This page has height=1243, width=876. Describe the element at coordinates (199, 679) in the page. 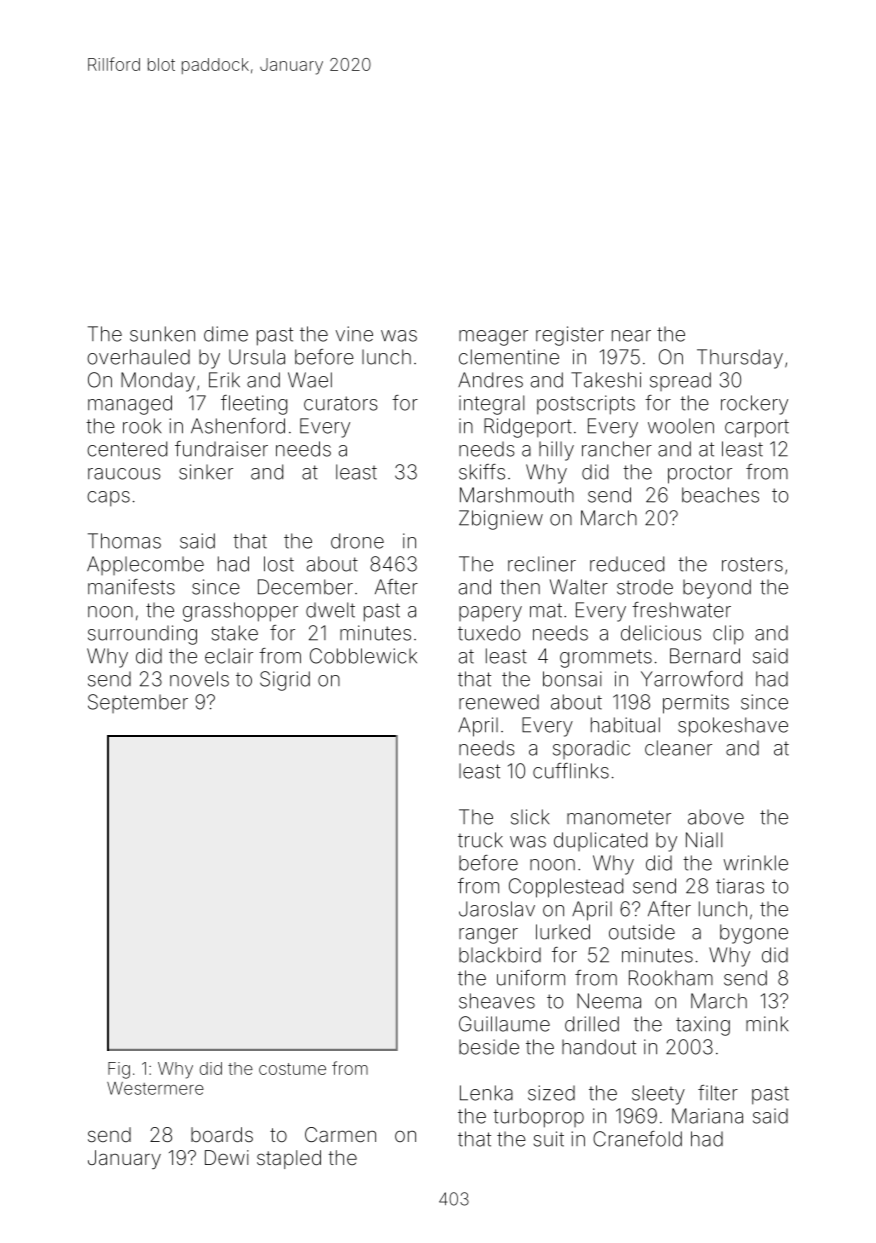

I see `novels` at that location.
